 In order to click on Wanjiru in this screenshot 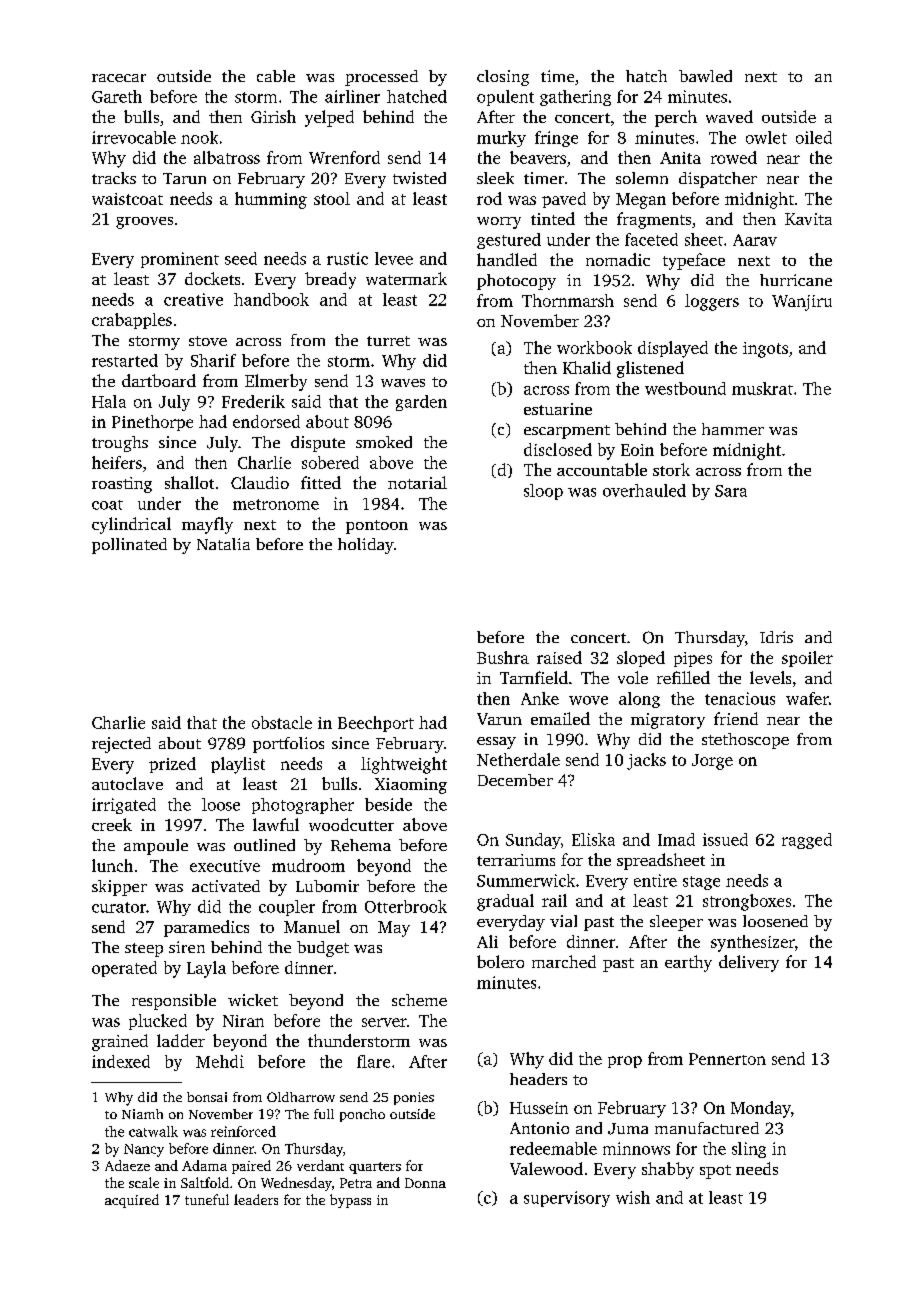, I will do `click(802, 303)`.
